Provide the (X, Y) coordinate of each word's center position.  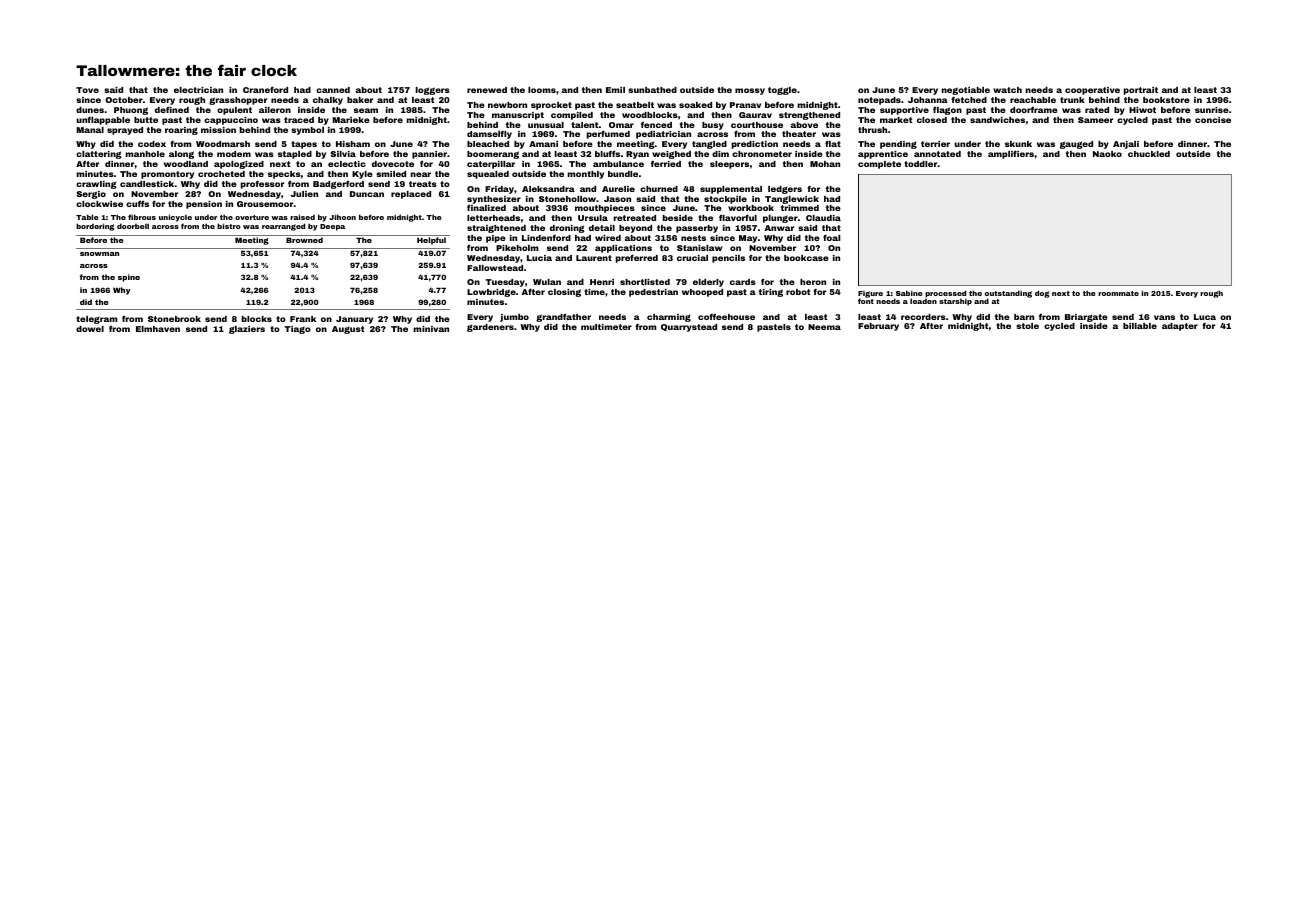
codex (152, 144)
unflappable (103, 121)
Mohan (825, 164)
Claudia (823, 218)
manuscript (518, 116)
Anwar (779, 228)
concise (1213, 120)
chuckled (1149, 154)
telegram (97, 320)
